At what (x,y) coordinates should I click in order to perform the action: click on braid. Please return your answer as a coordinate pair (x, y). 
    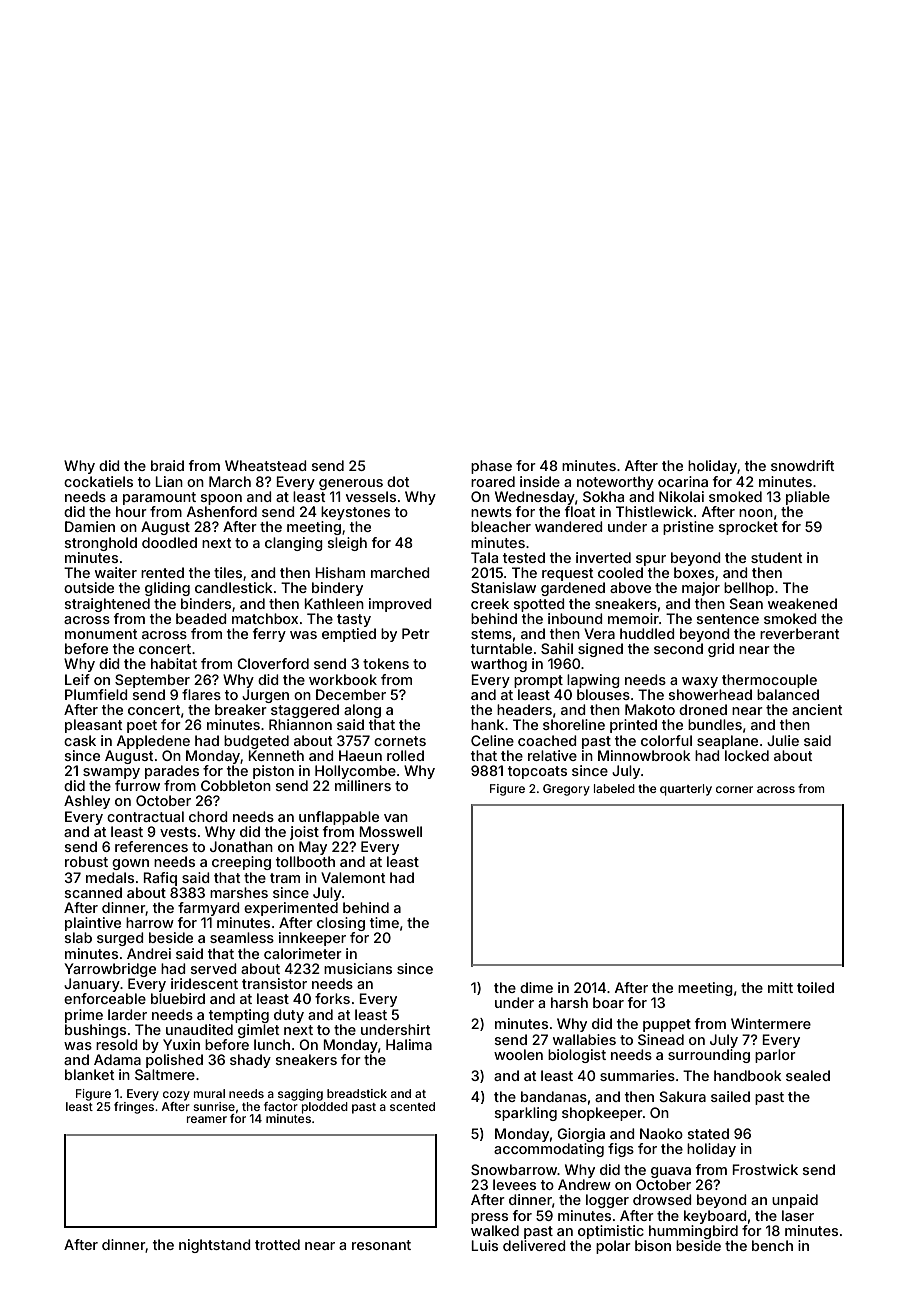
    Looking at the image, I should click on (167, 465).
